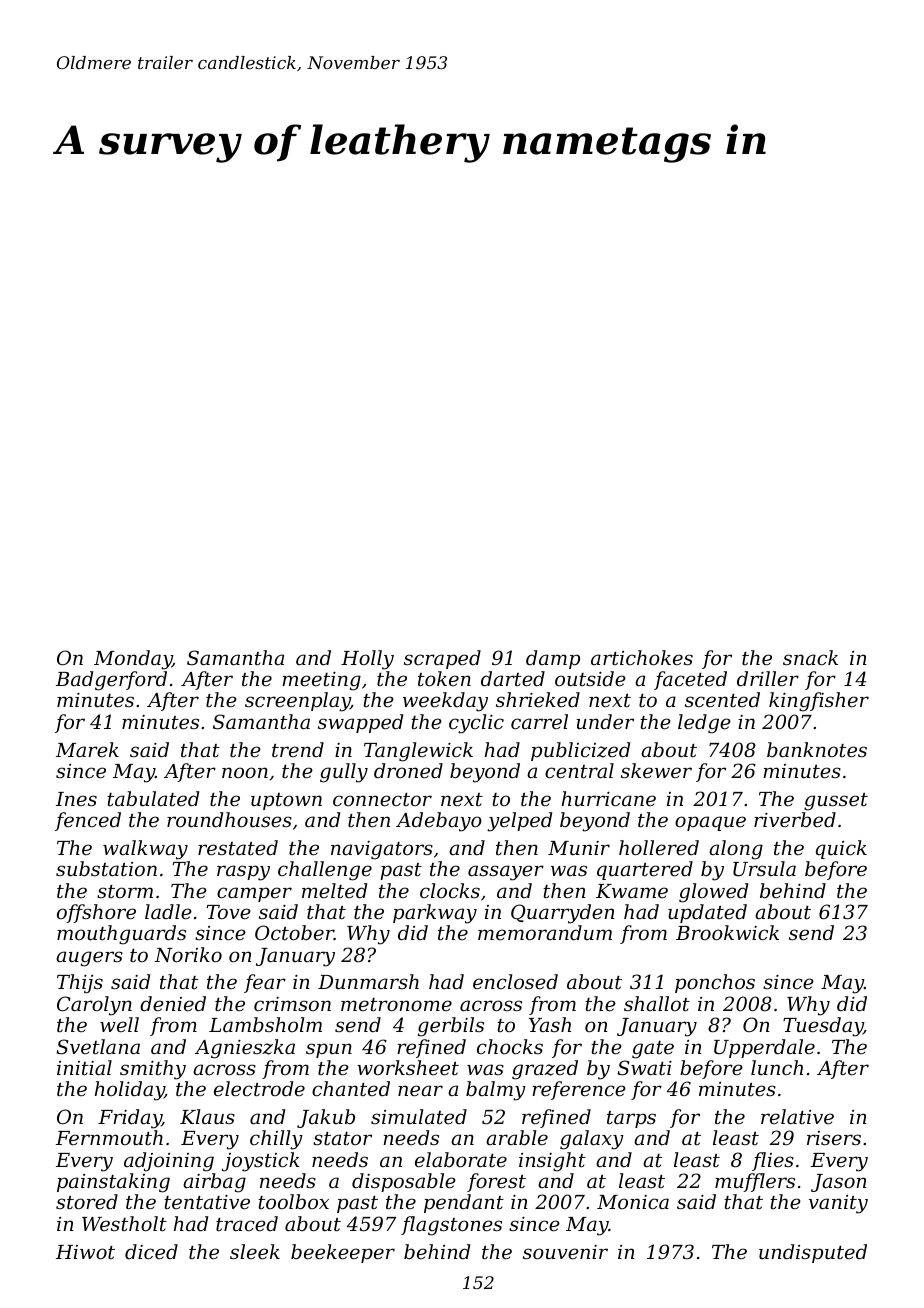 This document has width=924, height=1308. I want to click on hurricane, so click(609, 798).
